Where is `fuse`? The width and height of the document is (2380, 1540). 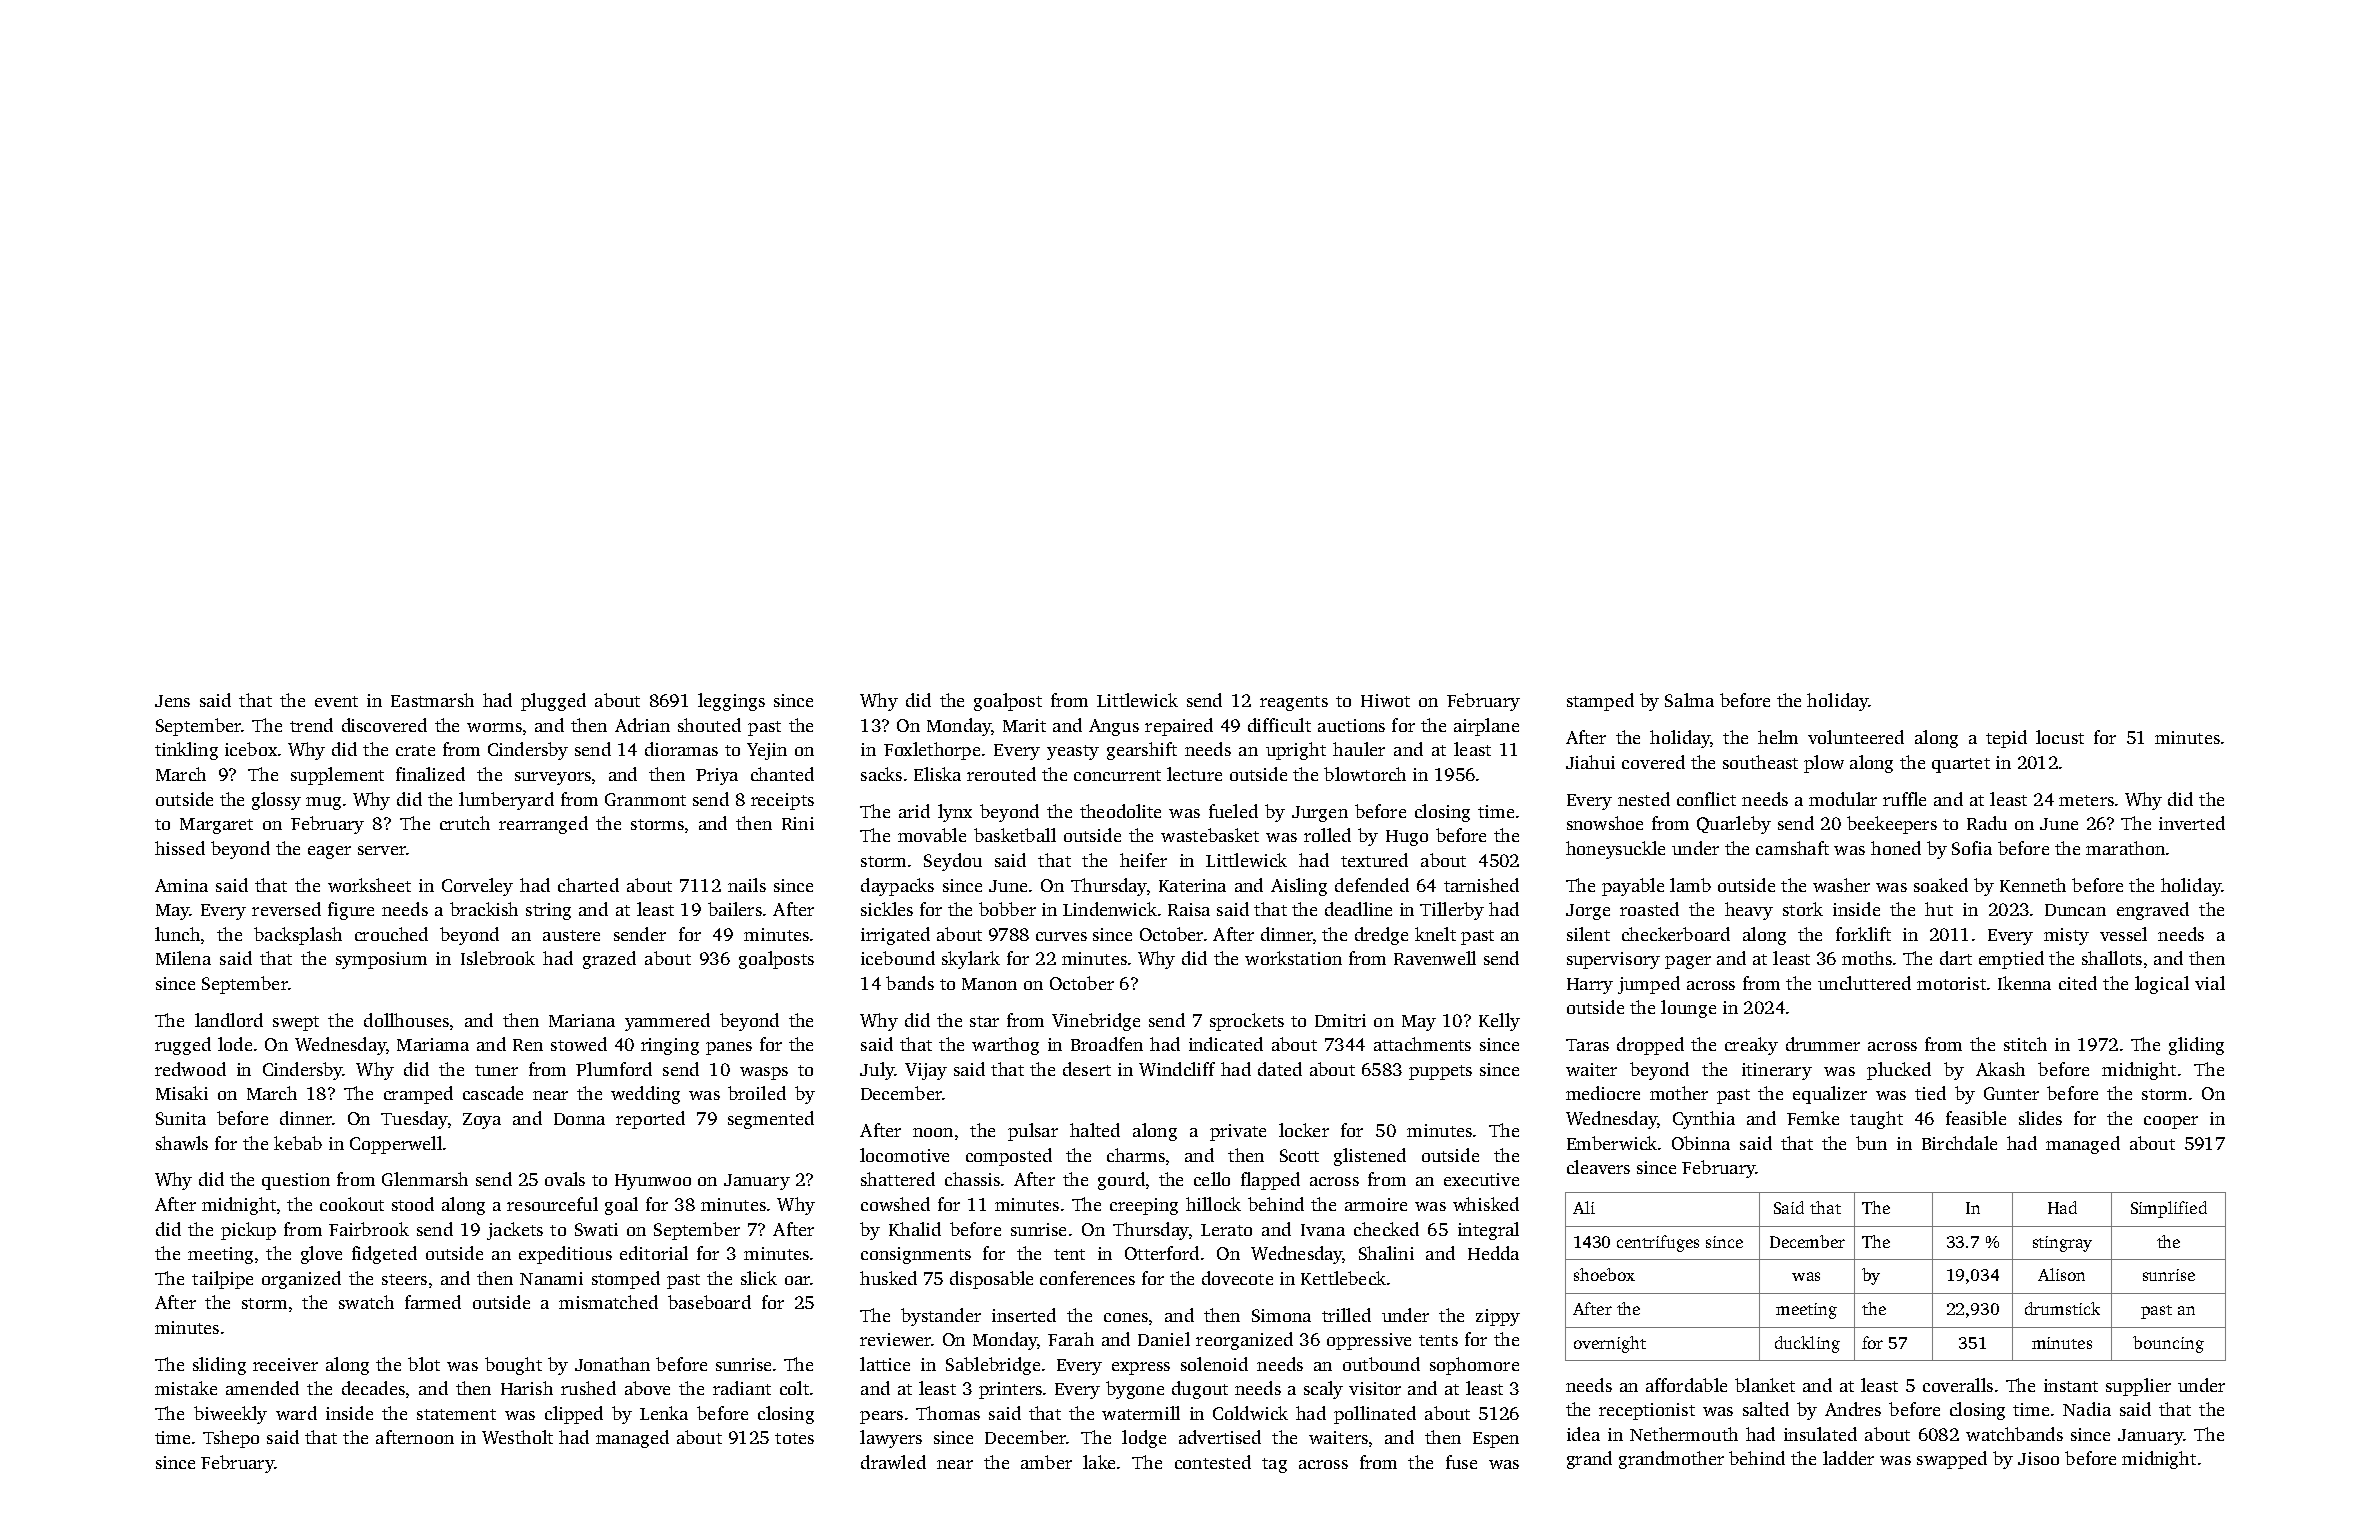
fuse is located at coordinates (1461, 1462).
